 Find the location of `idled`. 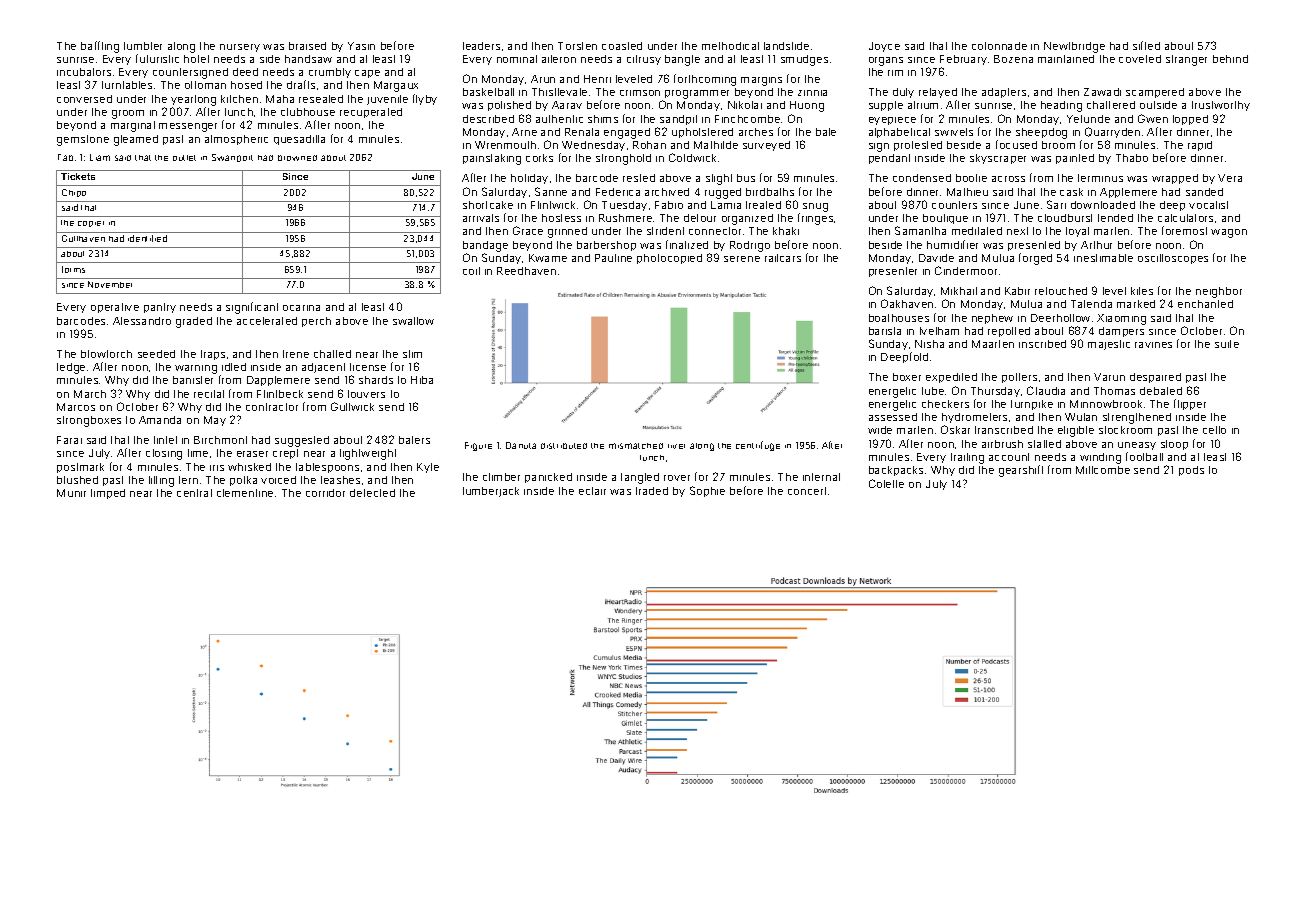

idled is located at coordinates (234, 367).
